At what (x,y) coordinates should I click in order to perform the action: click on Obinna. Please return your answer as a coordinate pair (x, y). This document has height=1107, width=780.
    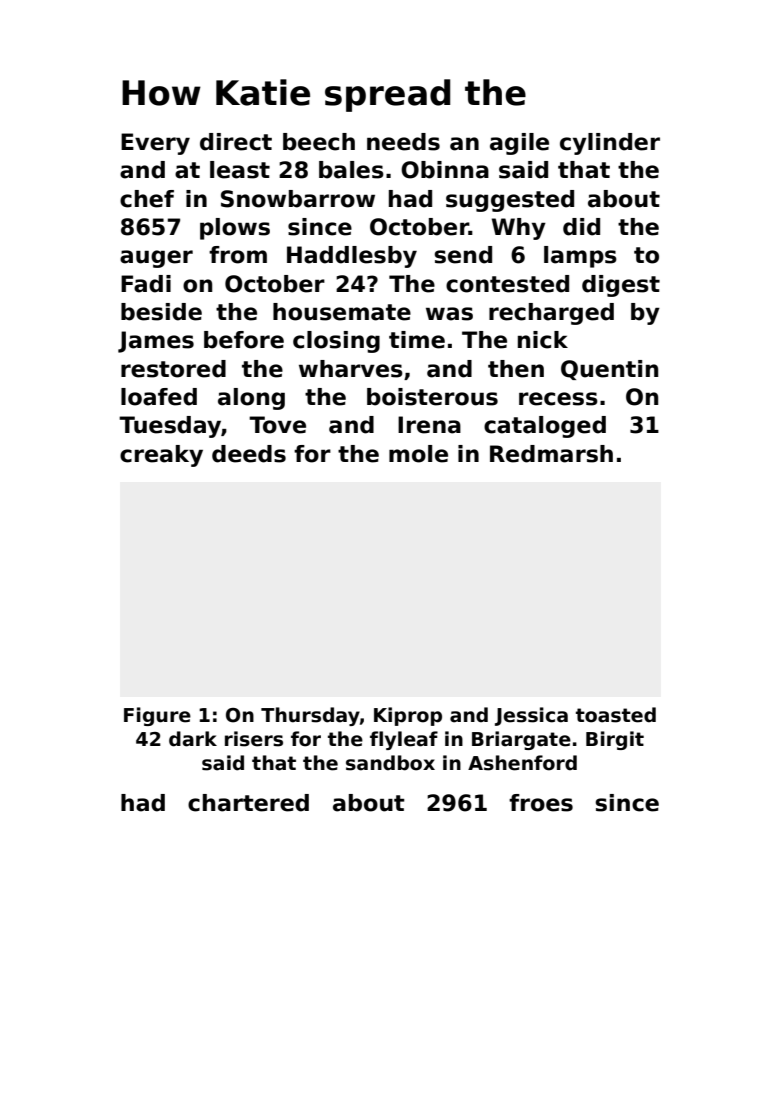
    Looking at the image, I should click on (445, 170).
